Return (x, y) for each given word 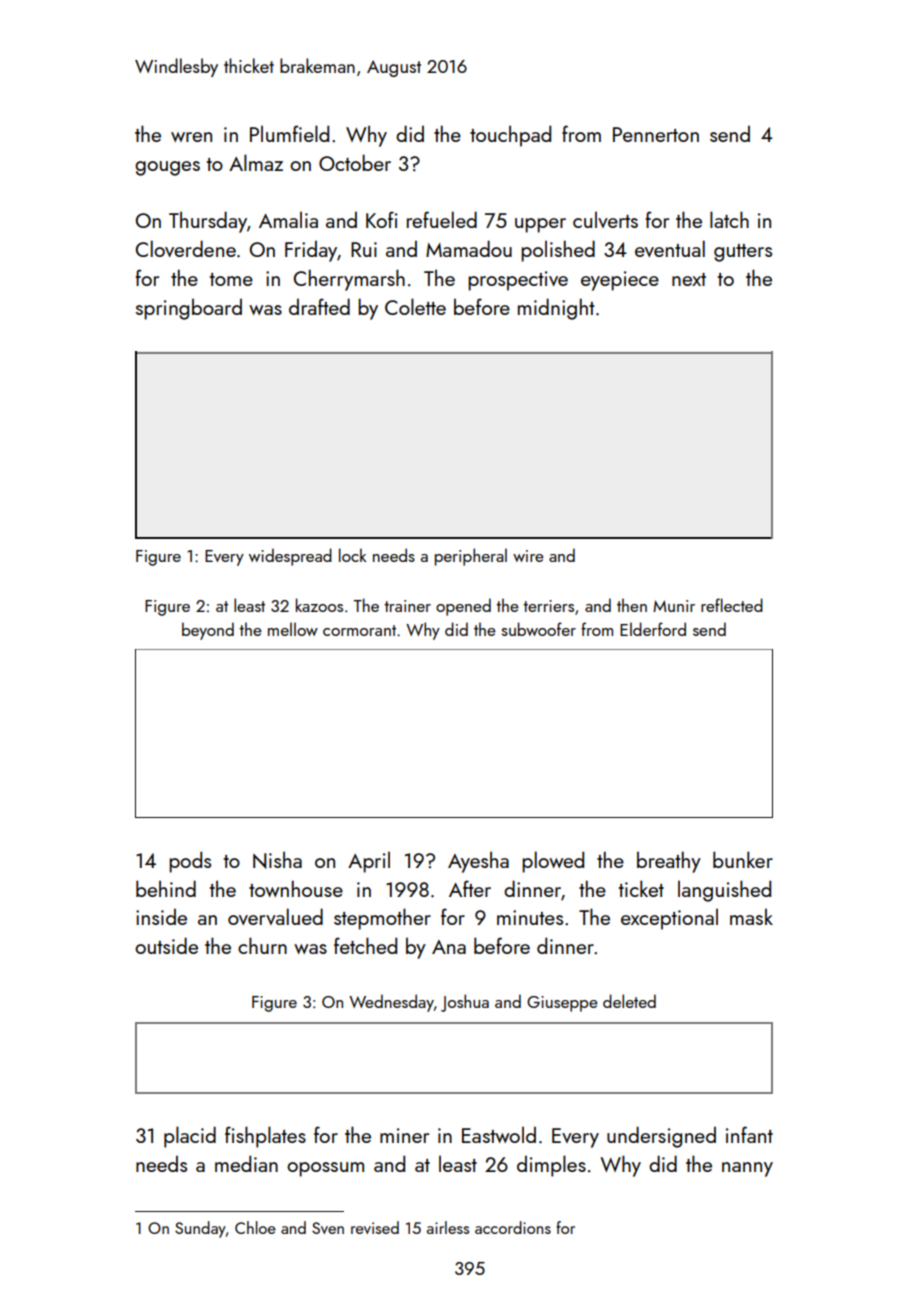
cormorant (359, 630)
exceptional (669, 919)
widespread (290, 557)
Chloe (255, 1227)
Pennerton (656, 134)
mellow (293, 629)
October (355, 162)
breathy (669, 862)
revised (375, 1227)
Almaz (256, 162)
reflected (732, 605)
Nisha (277, 860)
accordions (513, 1227)
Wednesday (391, 1003)
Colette (415, 306)
